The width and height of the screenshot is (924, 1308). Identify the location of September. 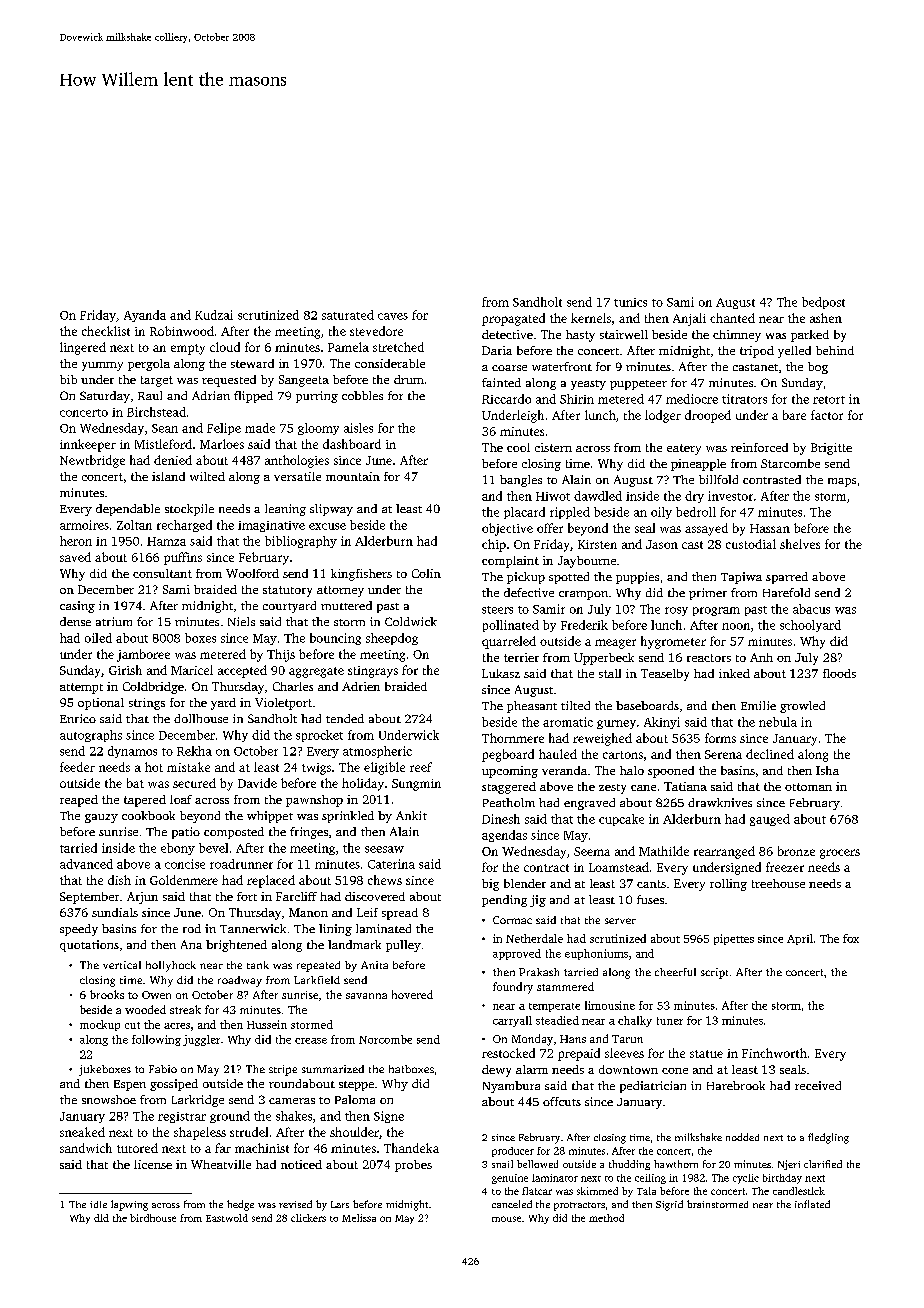
(89, 898).
